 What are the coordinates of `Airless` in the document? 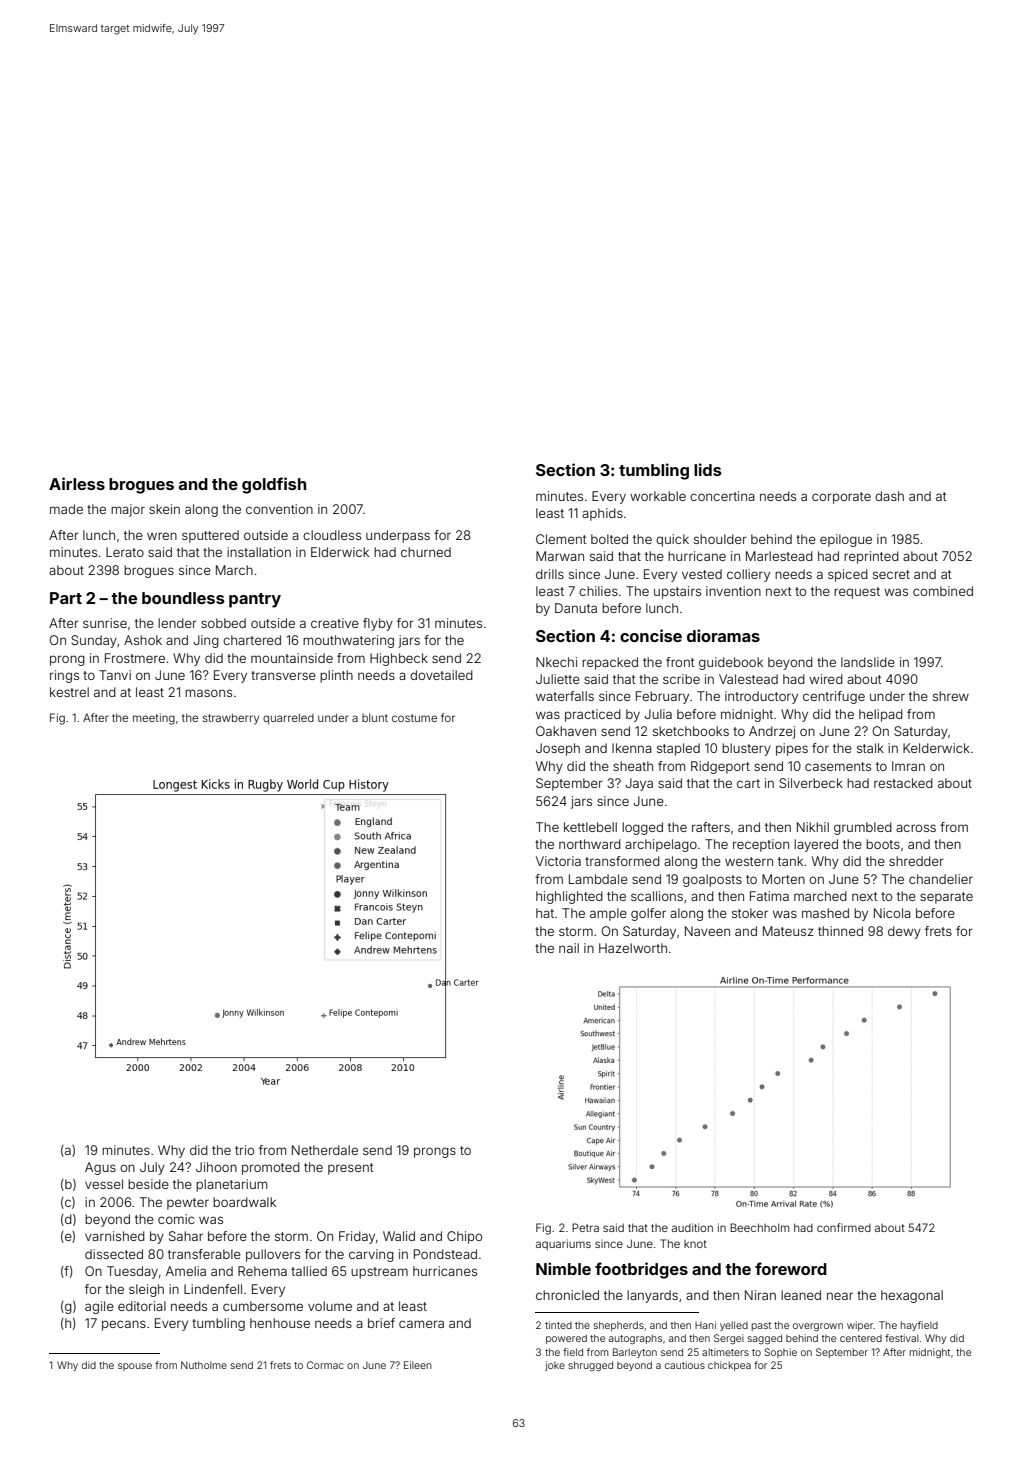 It's located at (77, 483).
